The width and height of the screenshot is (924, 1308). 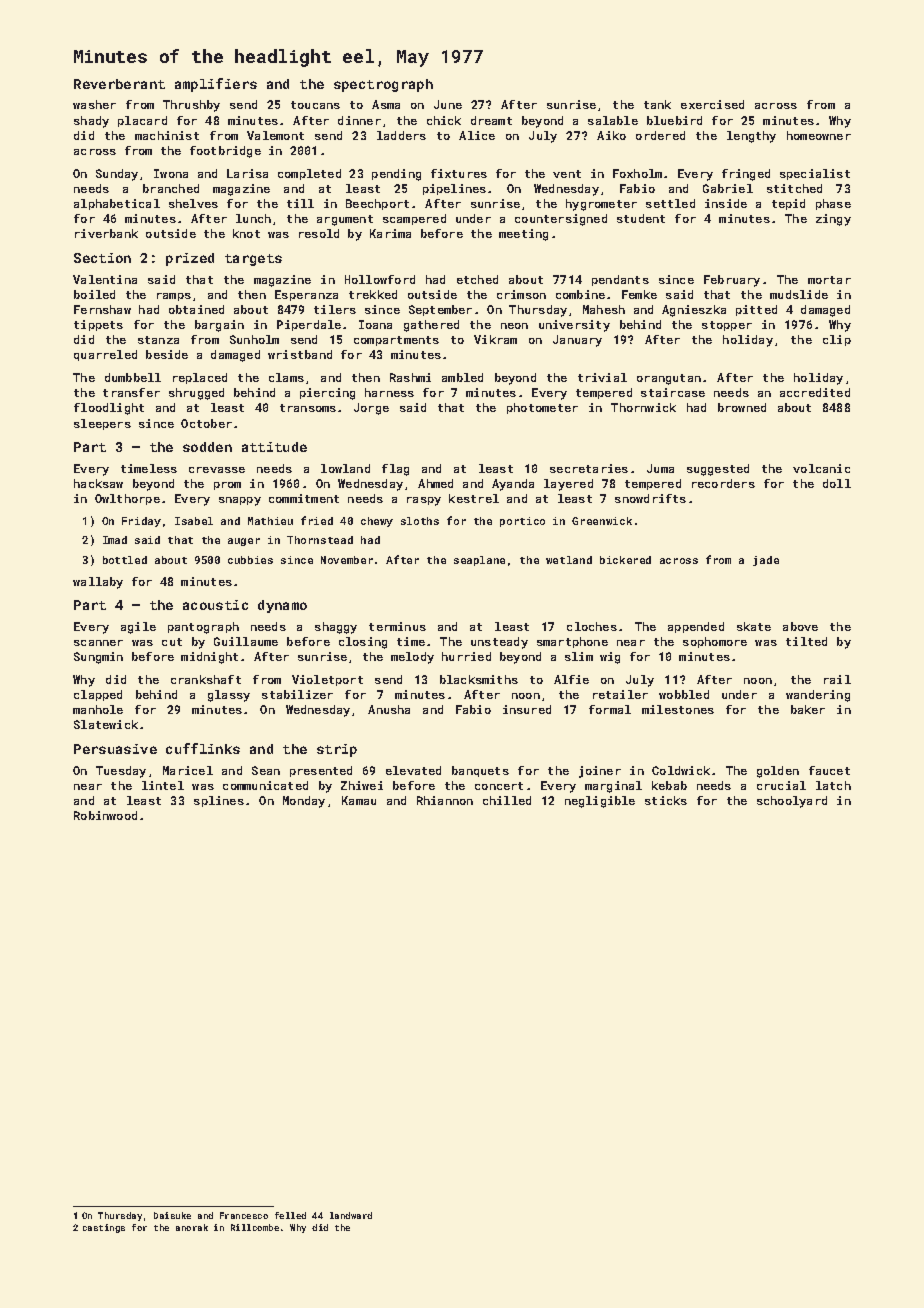 I want to click on seaplane, so click(x=479, y=561).
